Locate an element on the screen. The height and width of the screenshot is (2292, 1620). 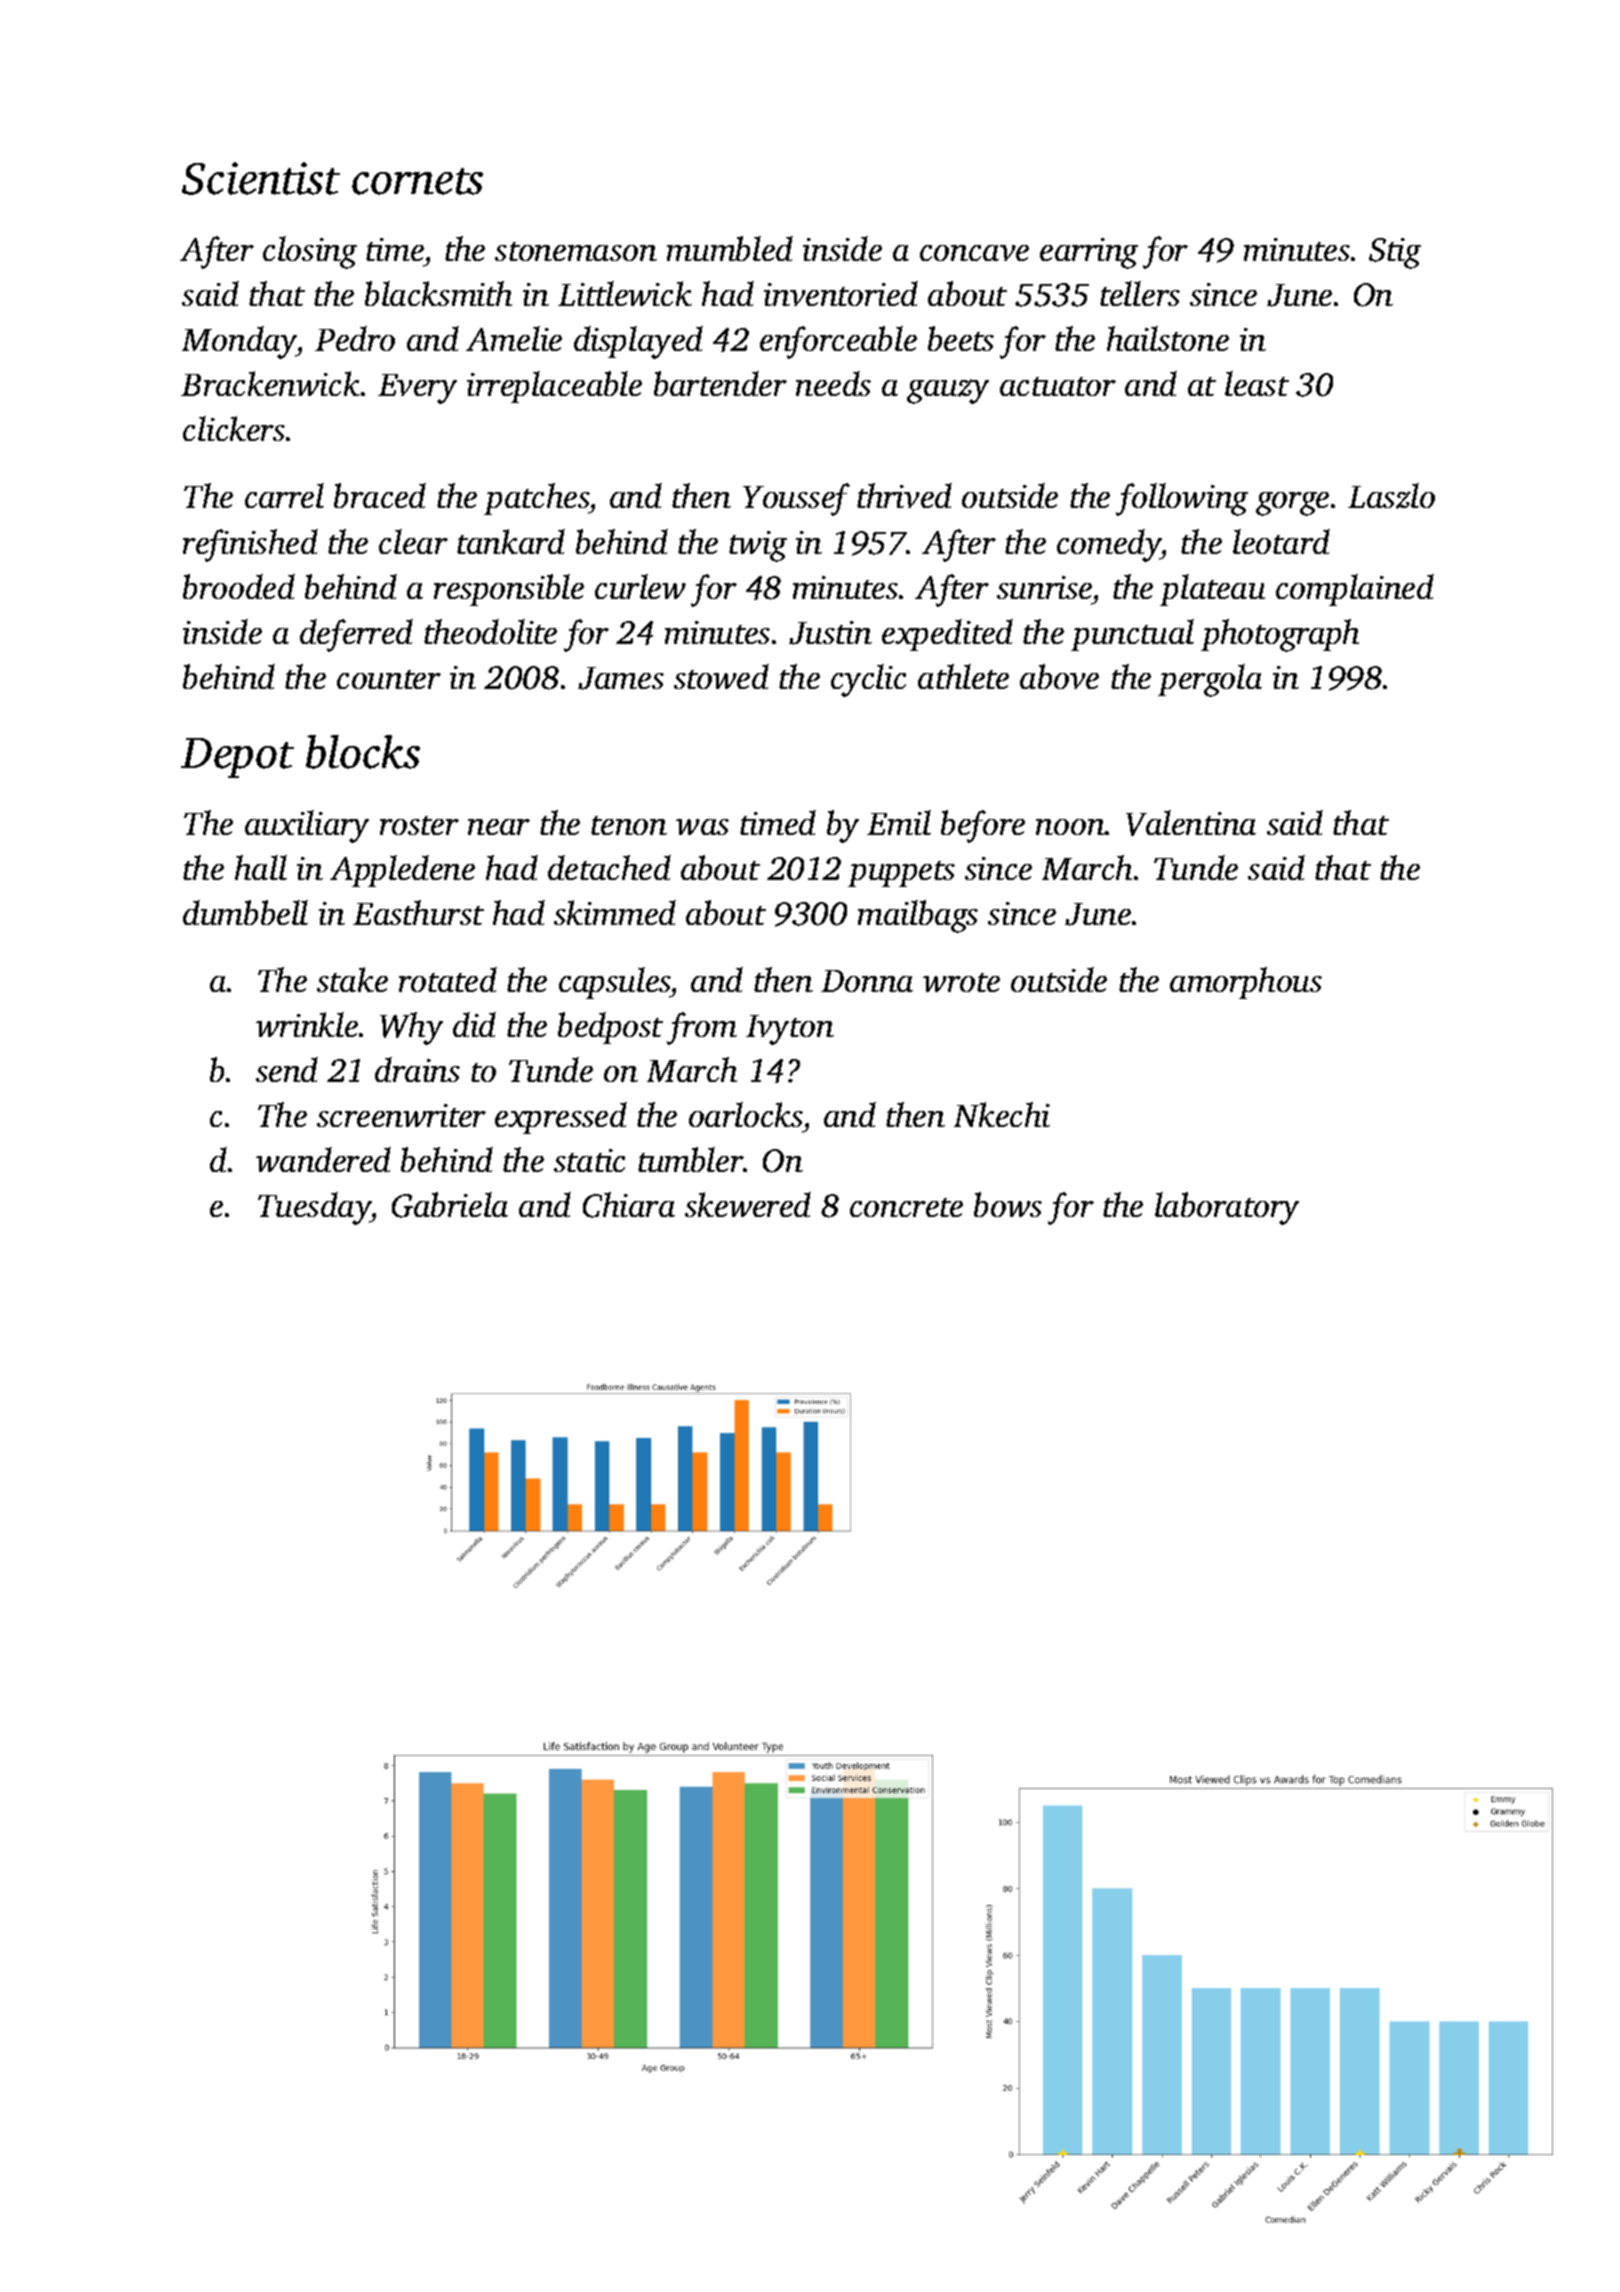
Stig is located at coordinates (1395, 253).
